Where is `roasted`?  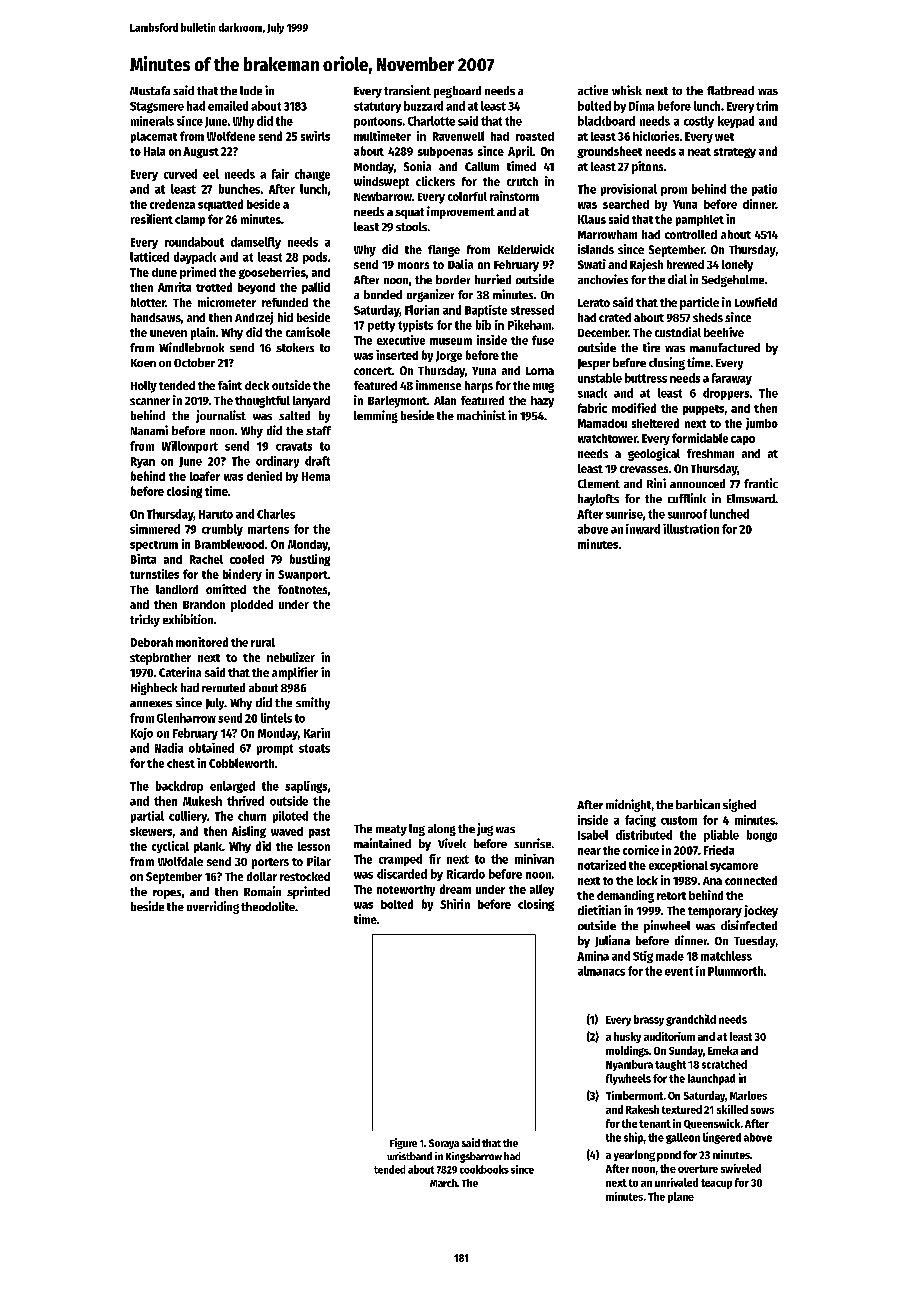
roasted is located at coordinates (535, 136).
